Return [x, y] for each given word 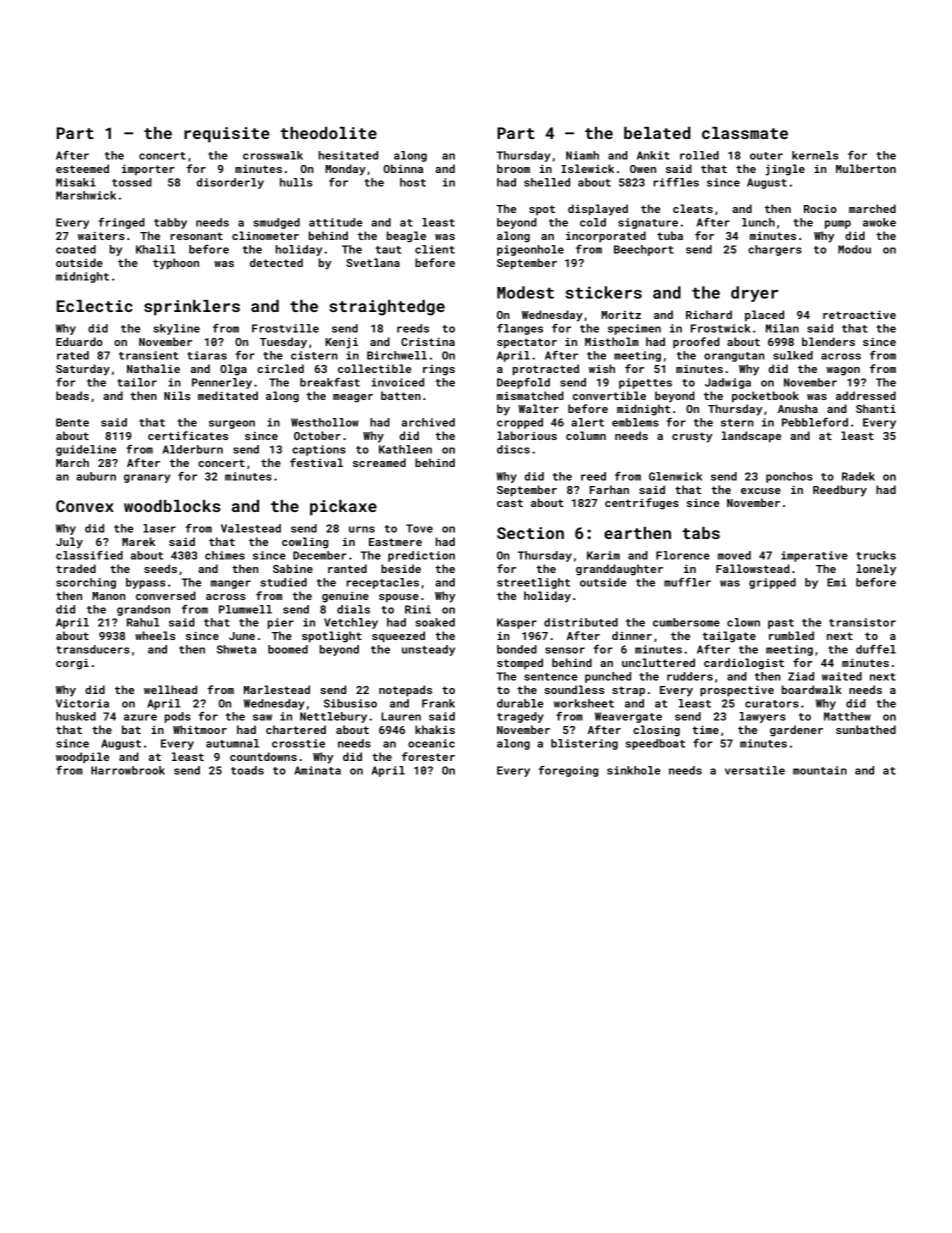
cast [510, 503]
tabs [701, 533]
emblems [635, 422]
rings [439, 370]
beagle [406, 237]
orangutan [734, 357]
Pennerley [222, 383]
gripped [772, 583]
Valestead [251, 528]
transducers [93, 649]
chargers [775, 250]
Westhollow [325, 422]
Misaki [76, 182]
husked [76, 716]
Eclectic [95, 306]
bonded [517, 649]
